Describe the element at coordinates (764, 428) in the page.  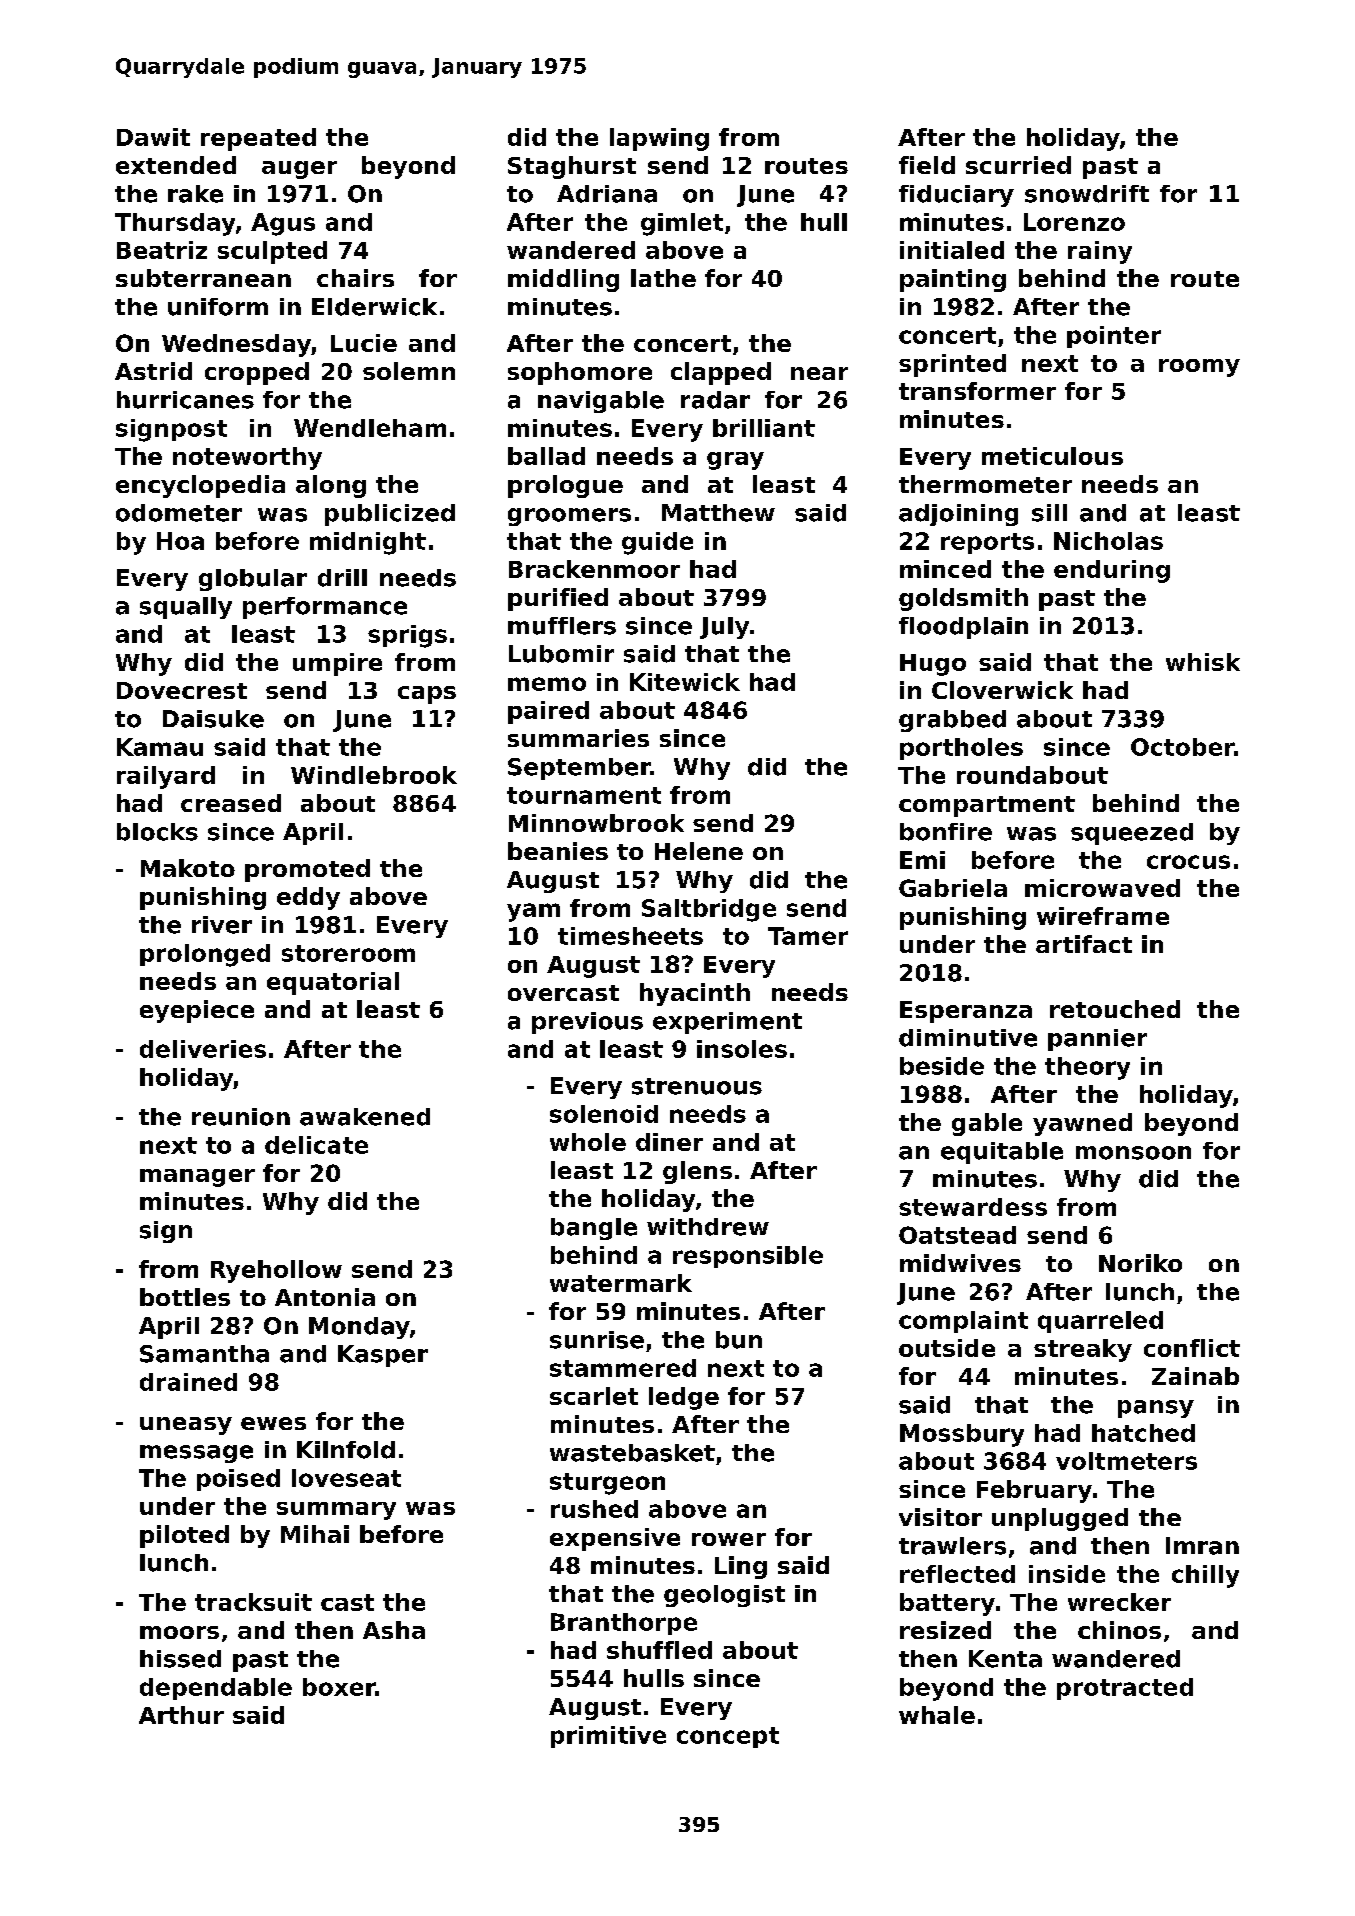
I see `brilliant` at that location.
